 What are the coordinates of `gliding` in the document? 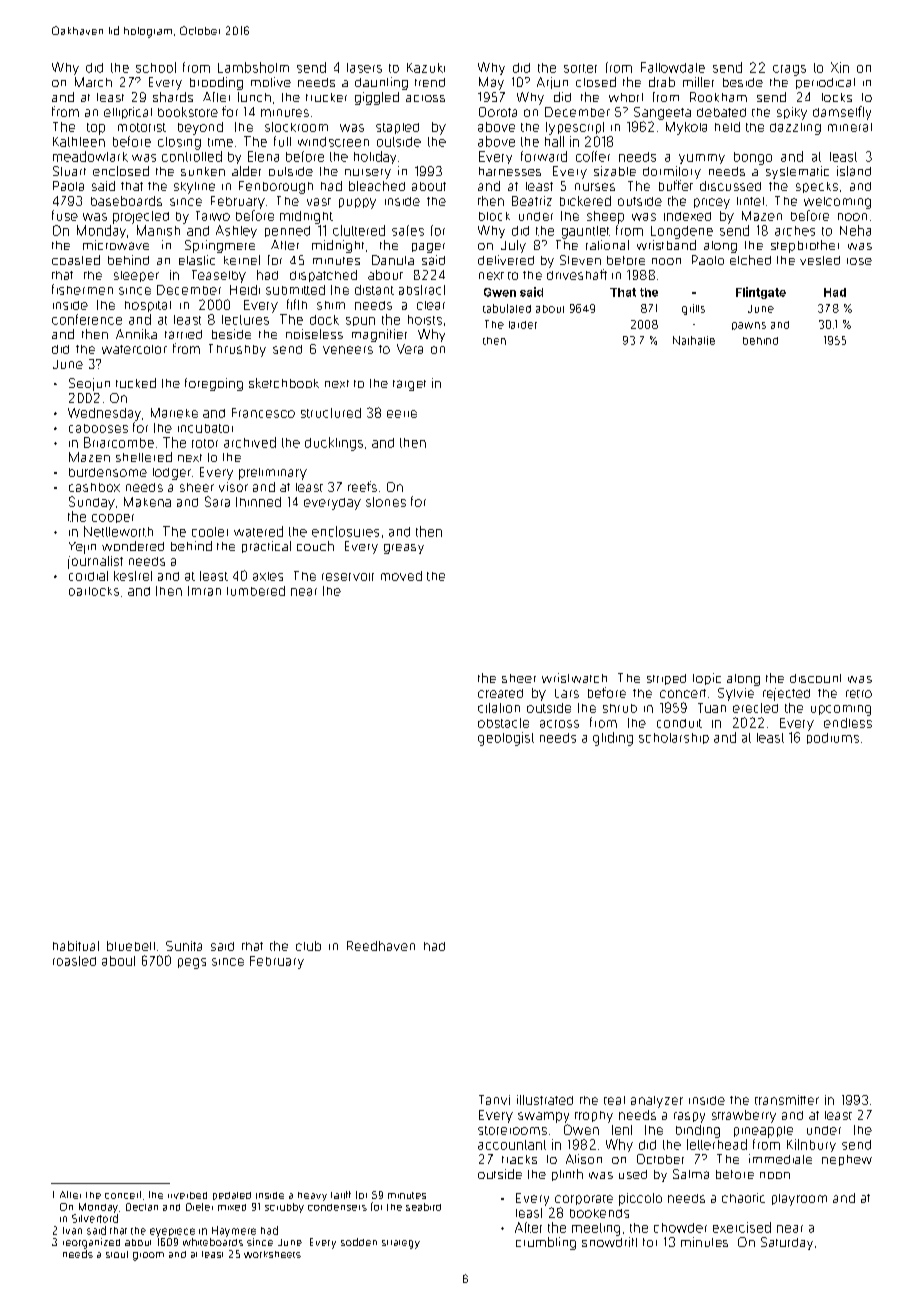 It's located at (613, 739).
